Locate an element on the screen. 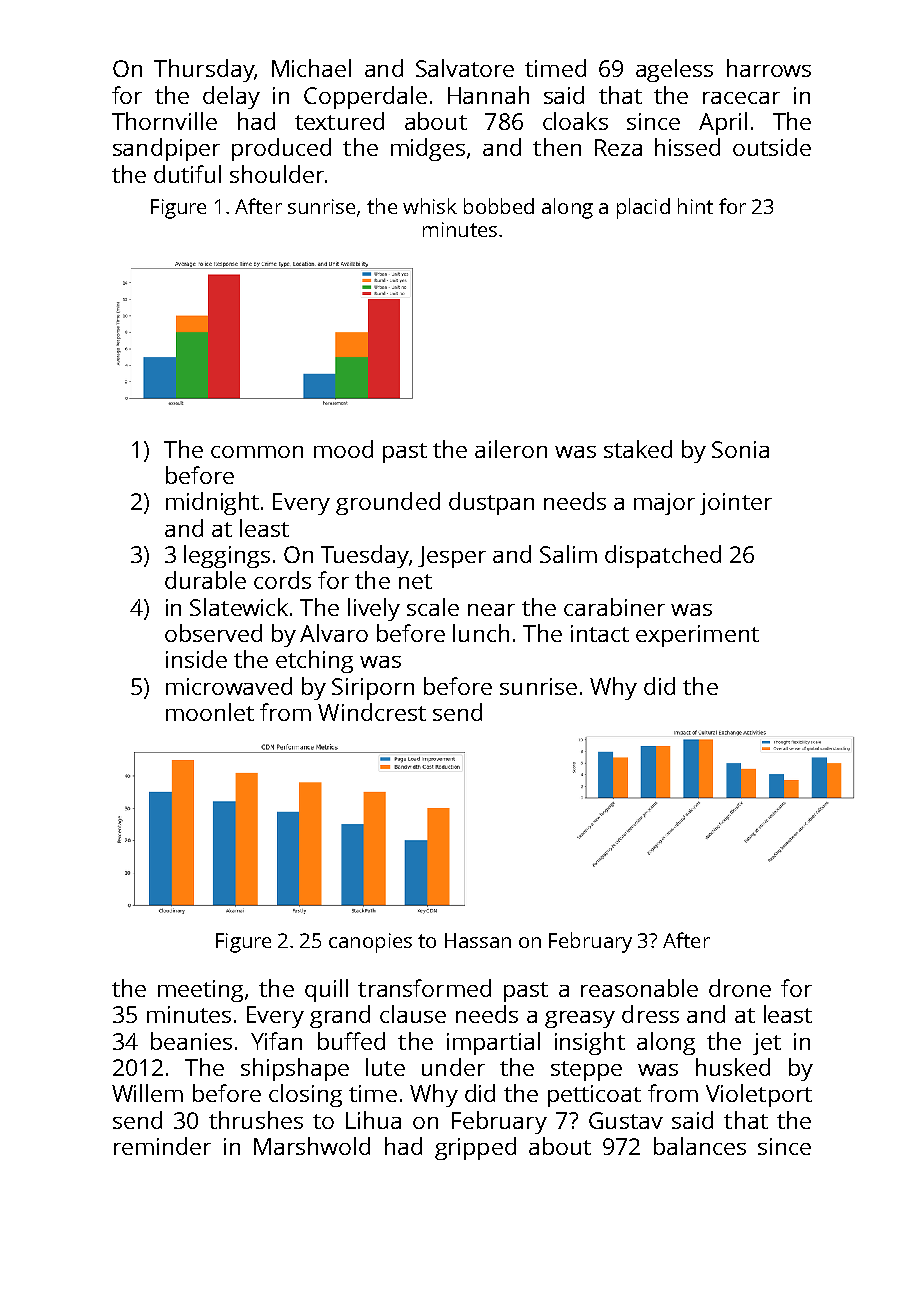 This screenshot has height=1311, width=924. racecar is located at coordinates (741, 98).
